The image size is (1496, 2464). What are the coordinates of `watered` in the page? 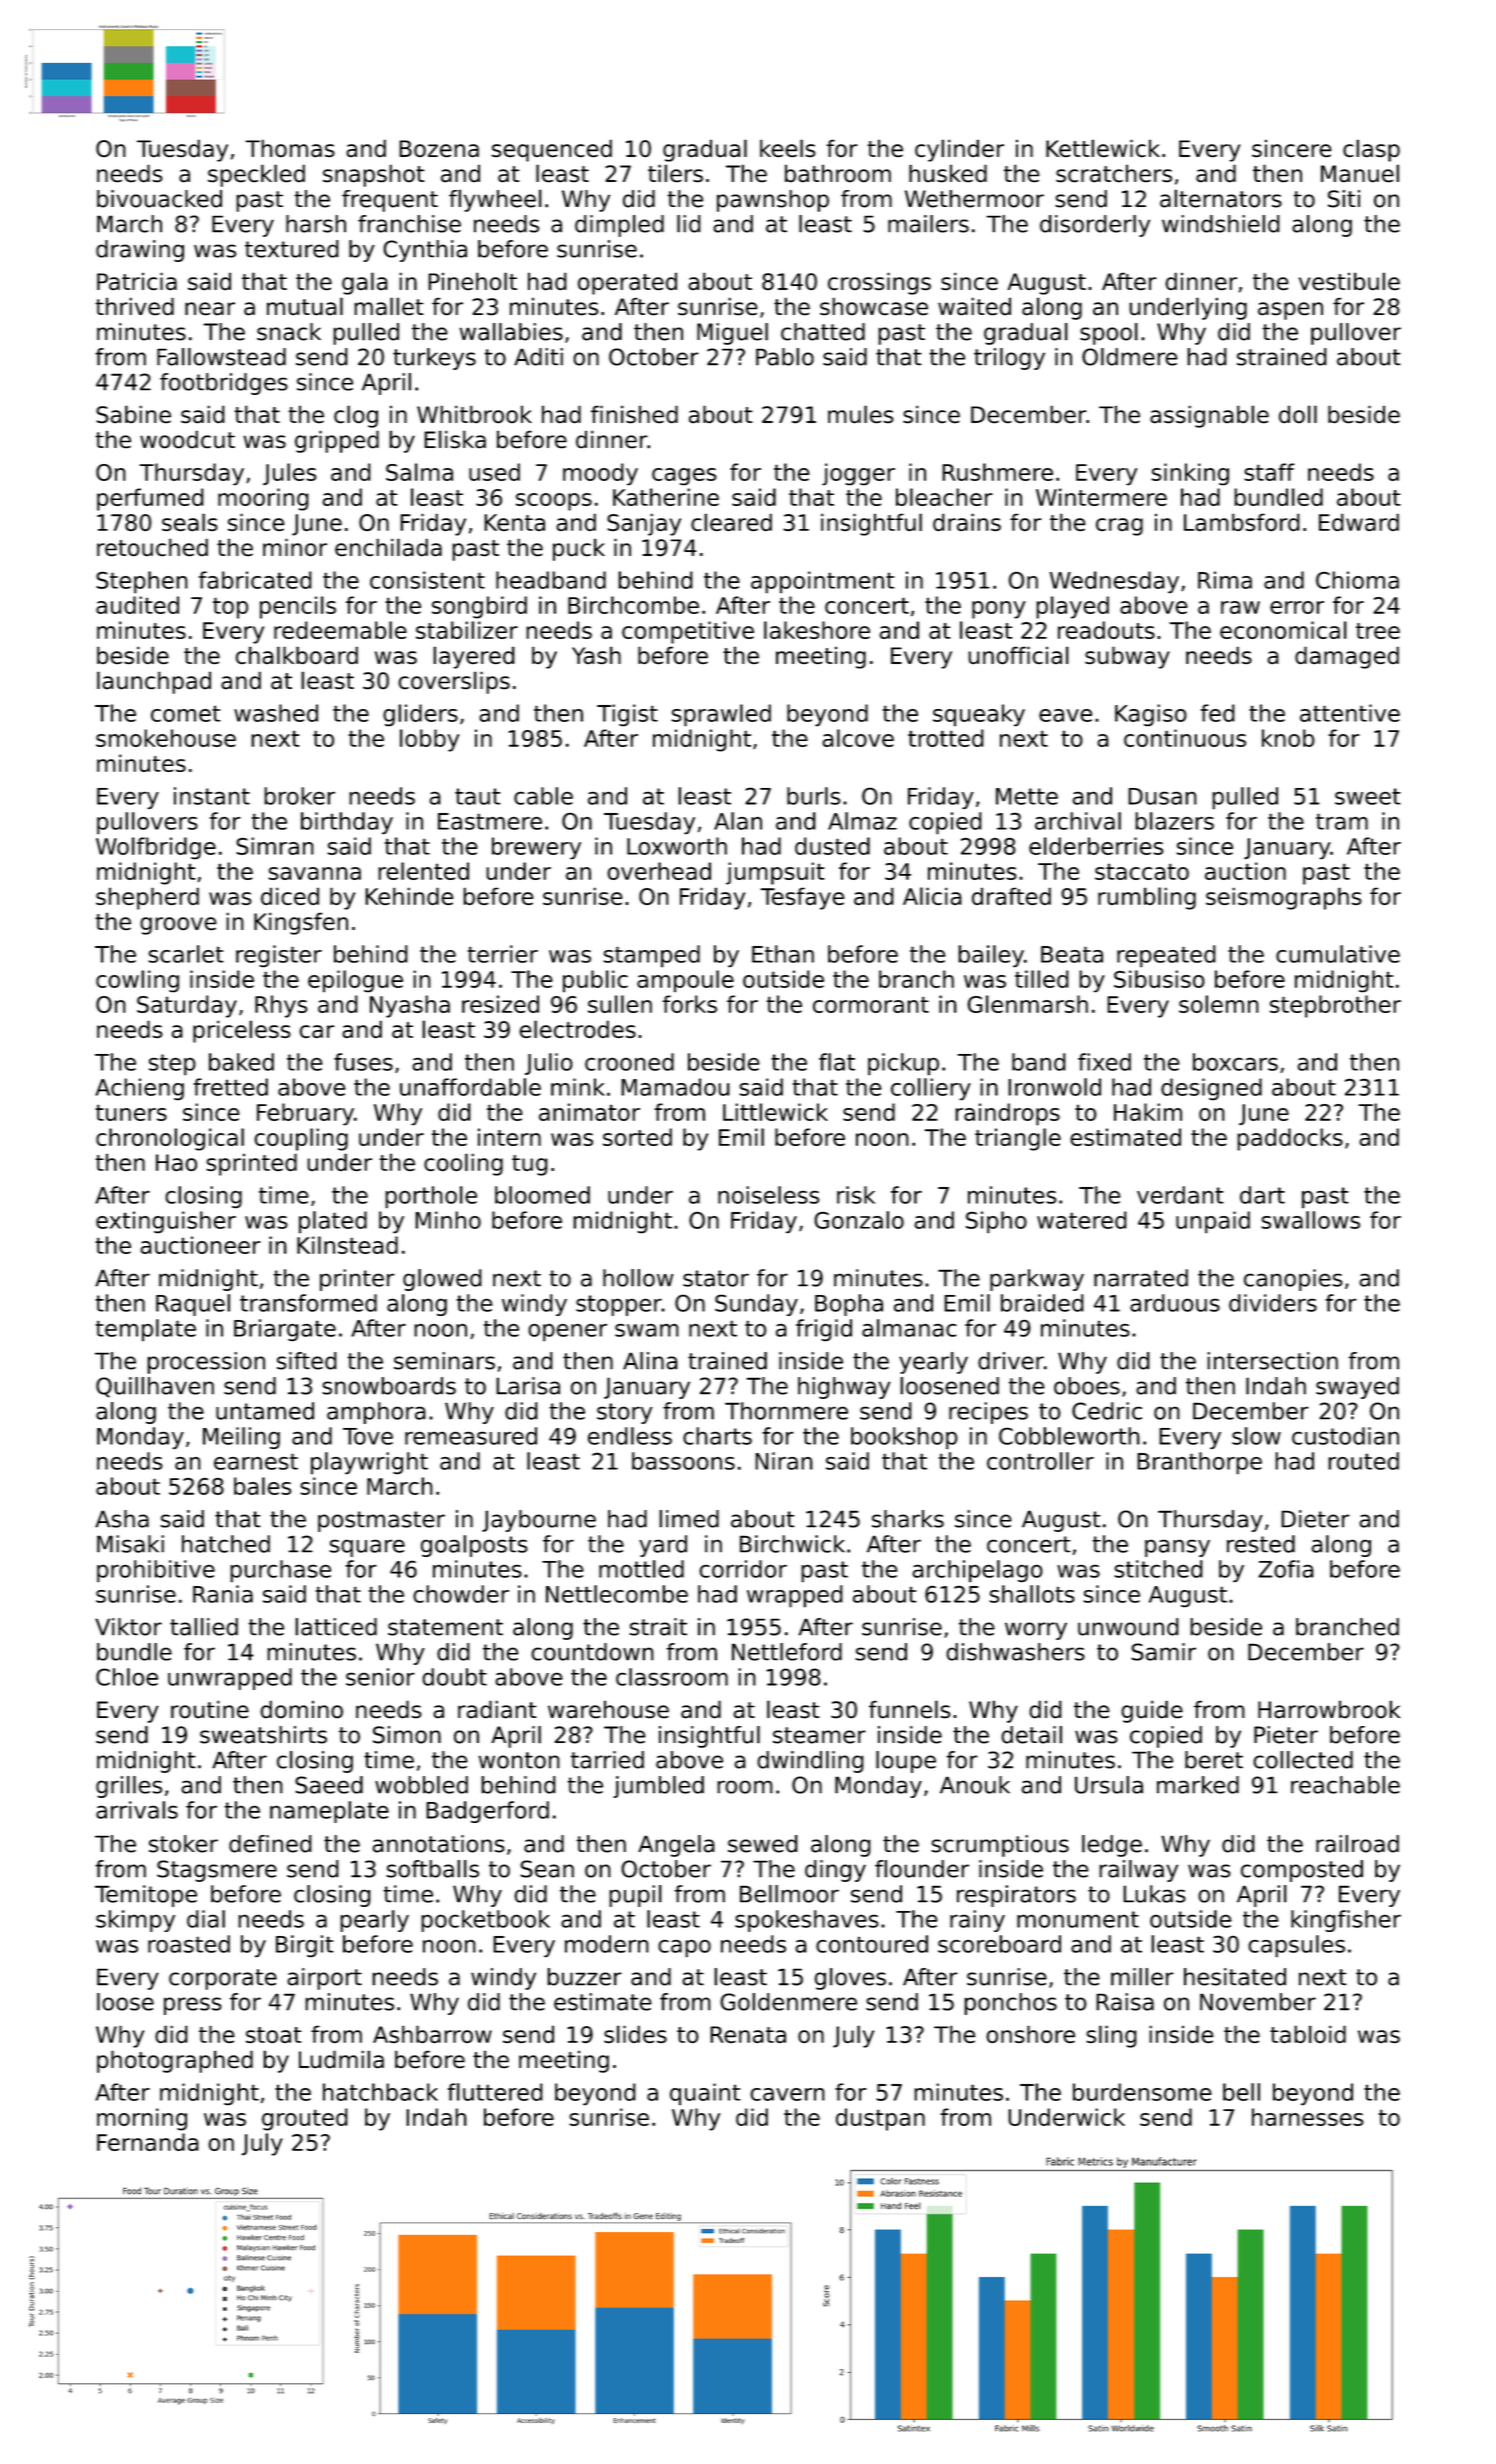 It's located at (1082, 1220).
